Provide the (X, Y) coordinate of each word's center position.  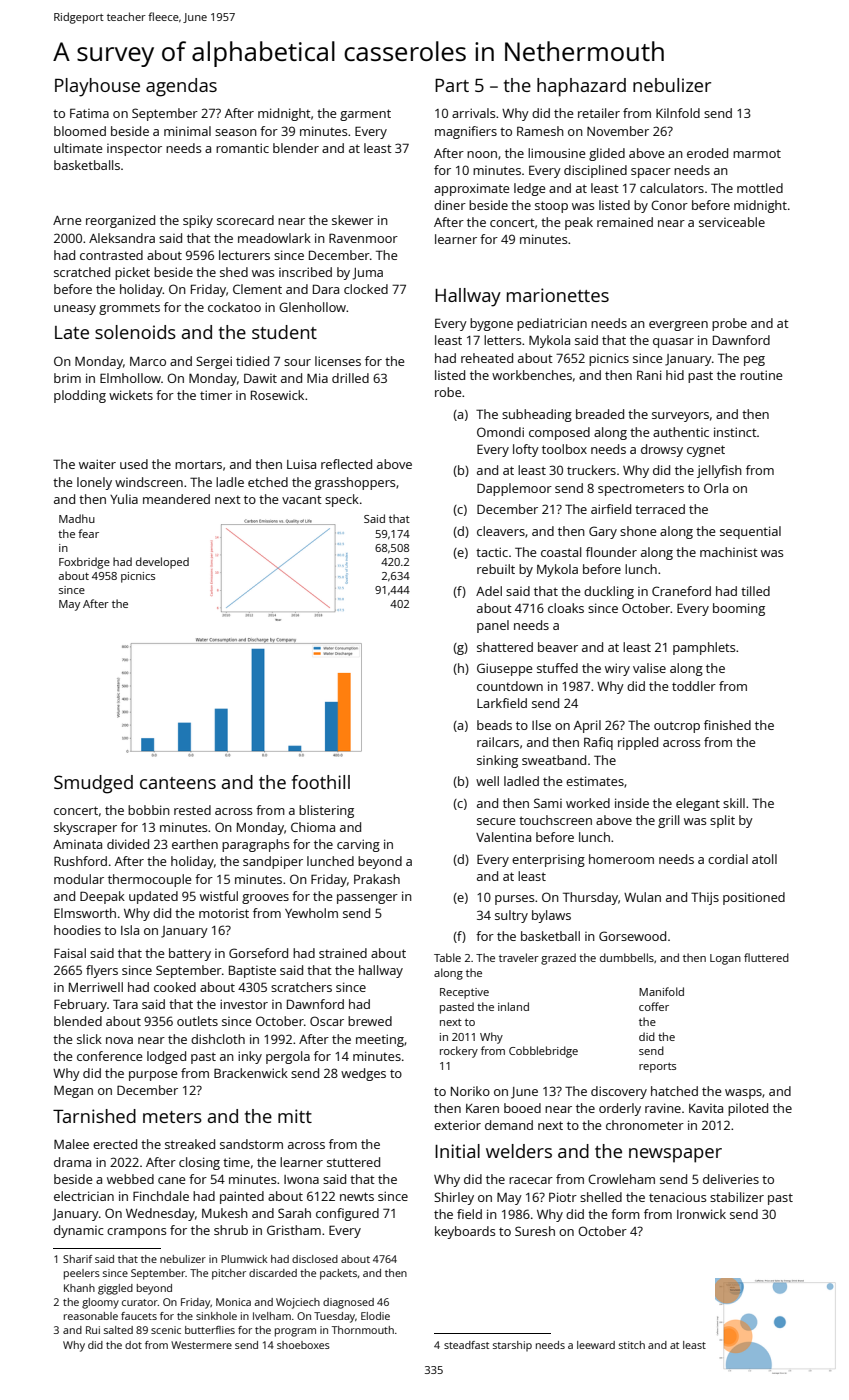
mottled (760, 188)
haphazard (581, 87)
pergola (288, 1057)
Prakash (377, 879)
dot (133, 1345)
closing (199, 1163)
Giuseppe (504, 669)
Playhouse (97, 87)
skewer (353, 220)
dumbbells (627, 957)
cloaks (566, 608)
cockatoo (234, 307)
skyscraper (85, 828)
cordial (728, 859)
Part (452, 85)
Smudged (93, 784)
